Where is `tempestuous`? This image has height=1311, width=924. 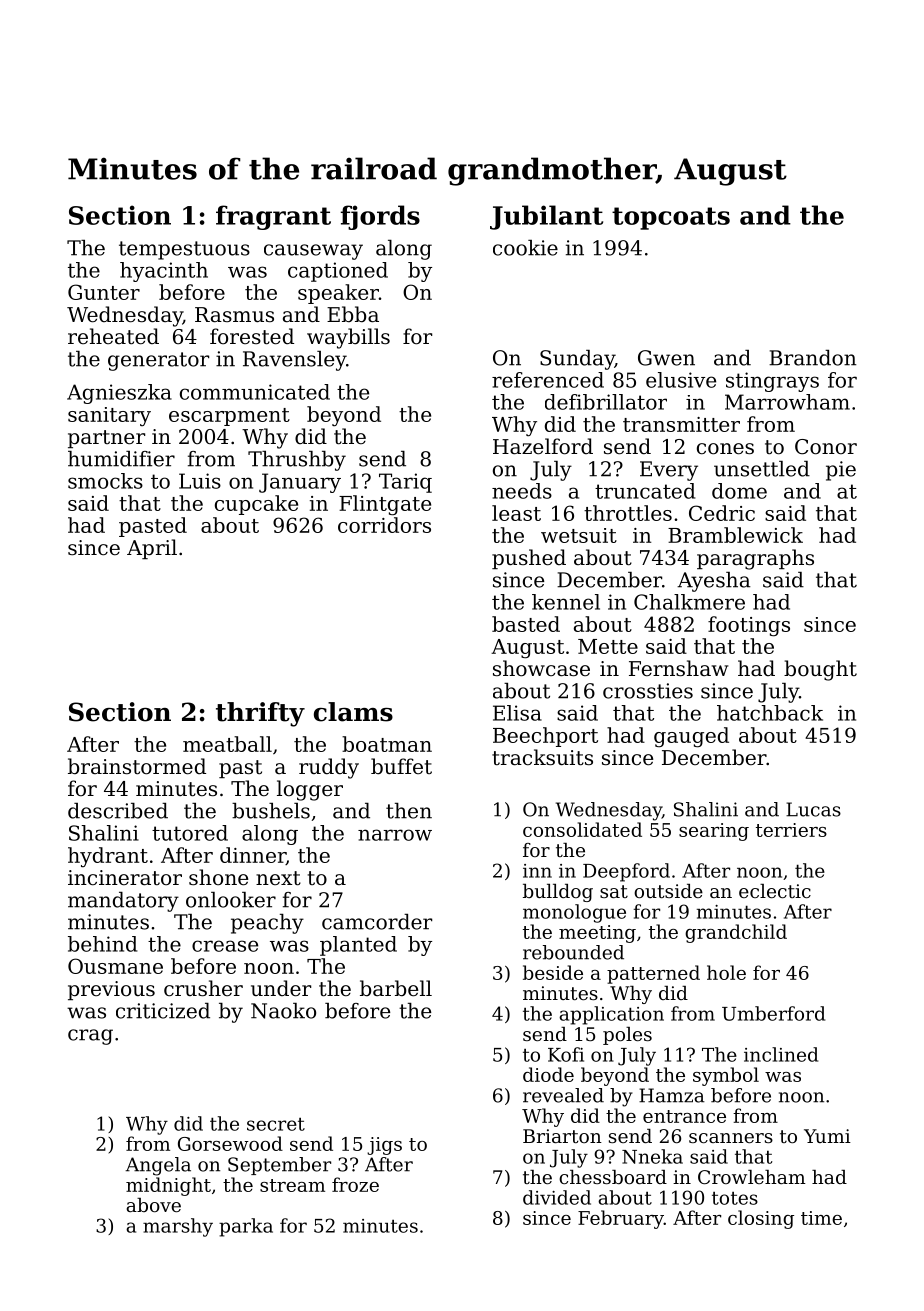
tempestuous is located at coordinates (184, 250).
